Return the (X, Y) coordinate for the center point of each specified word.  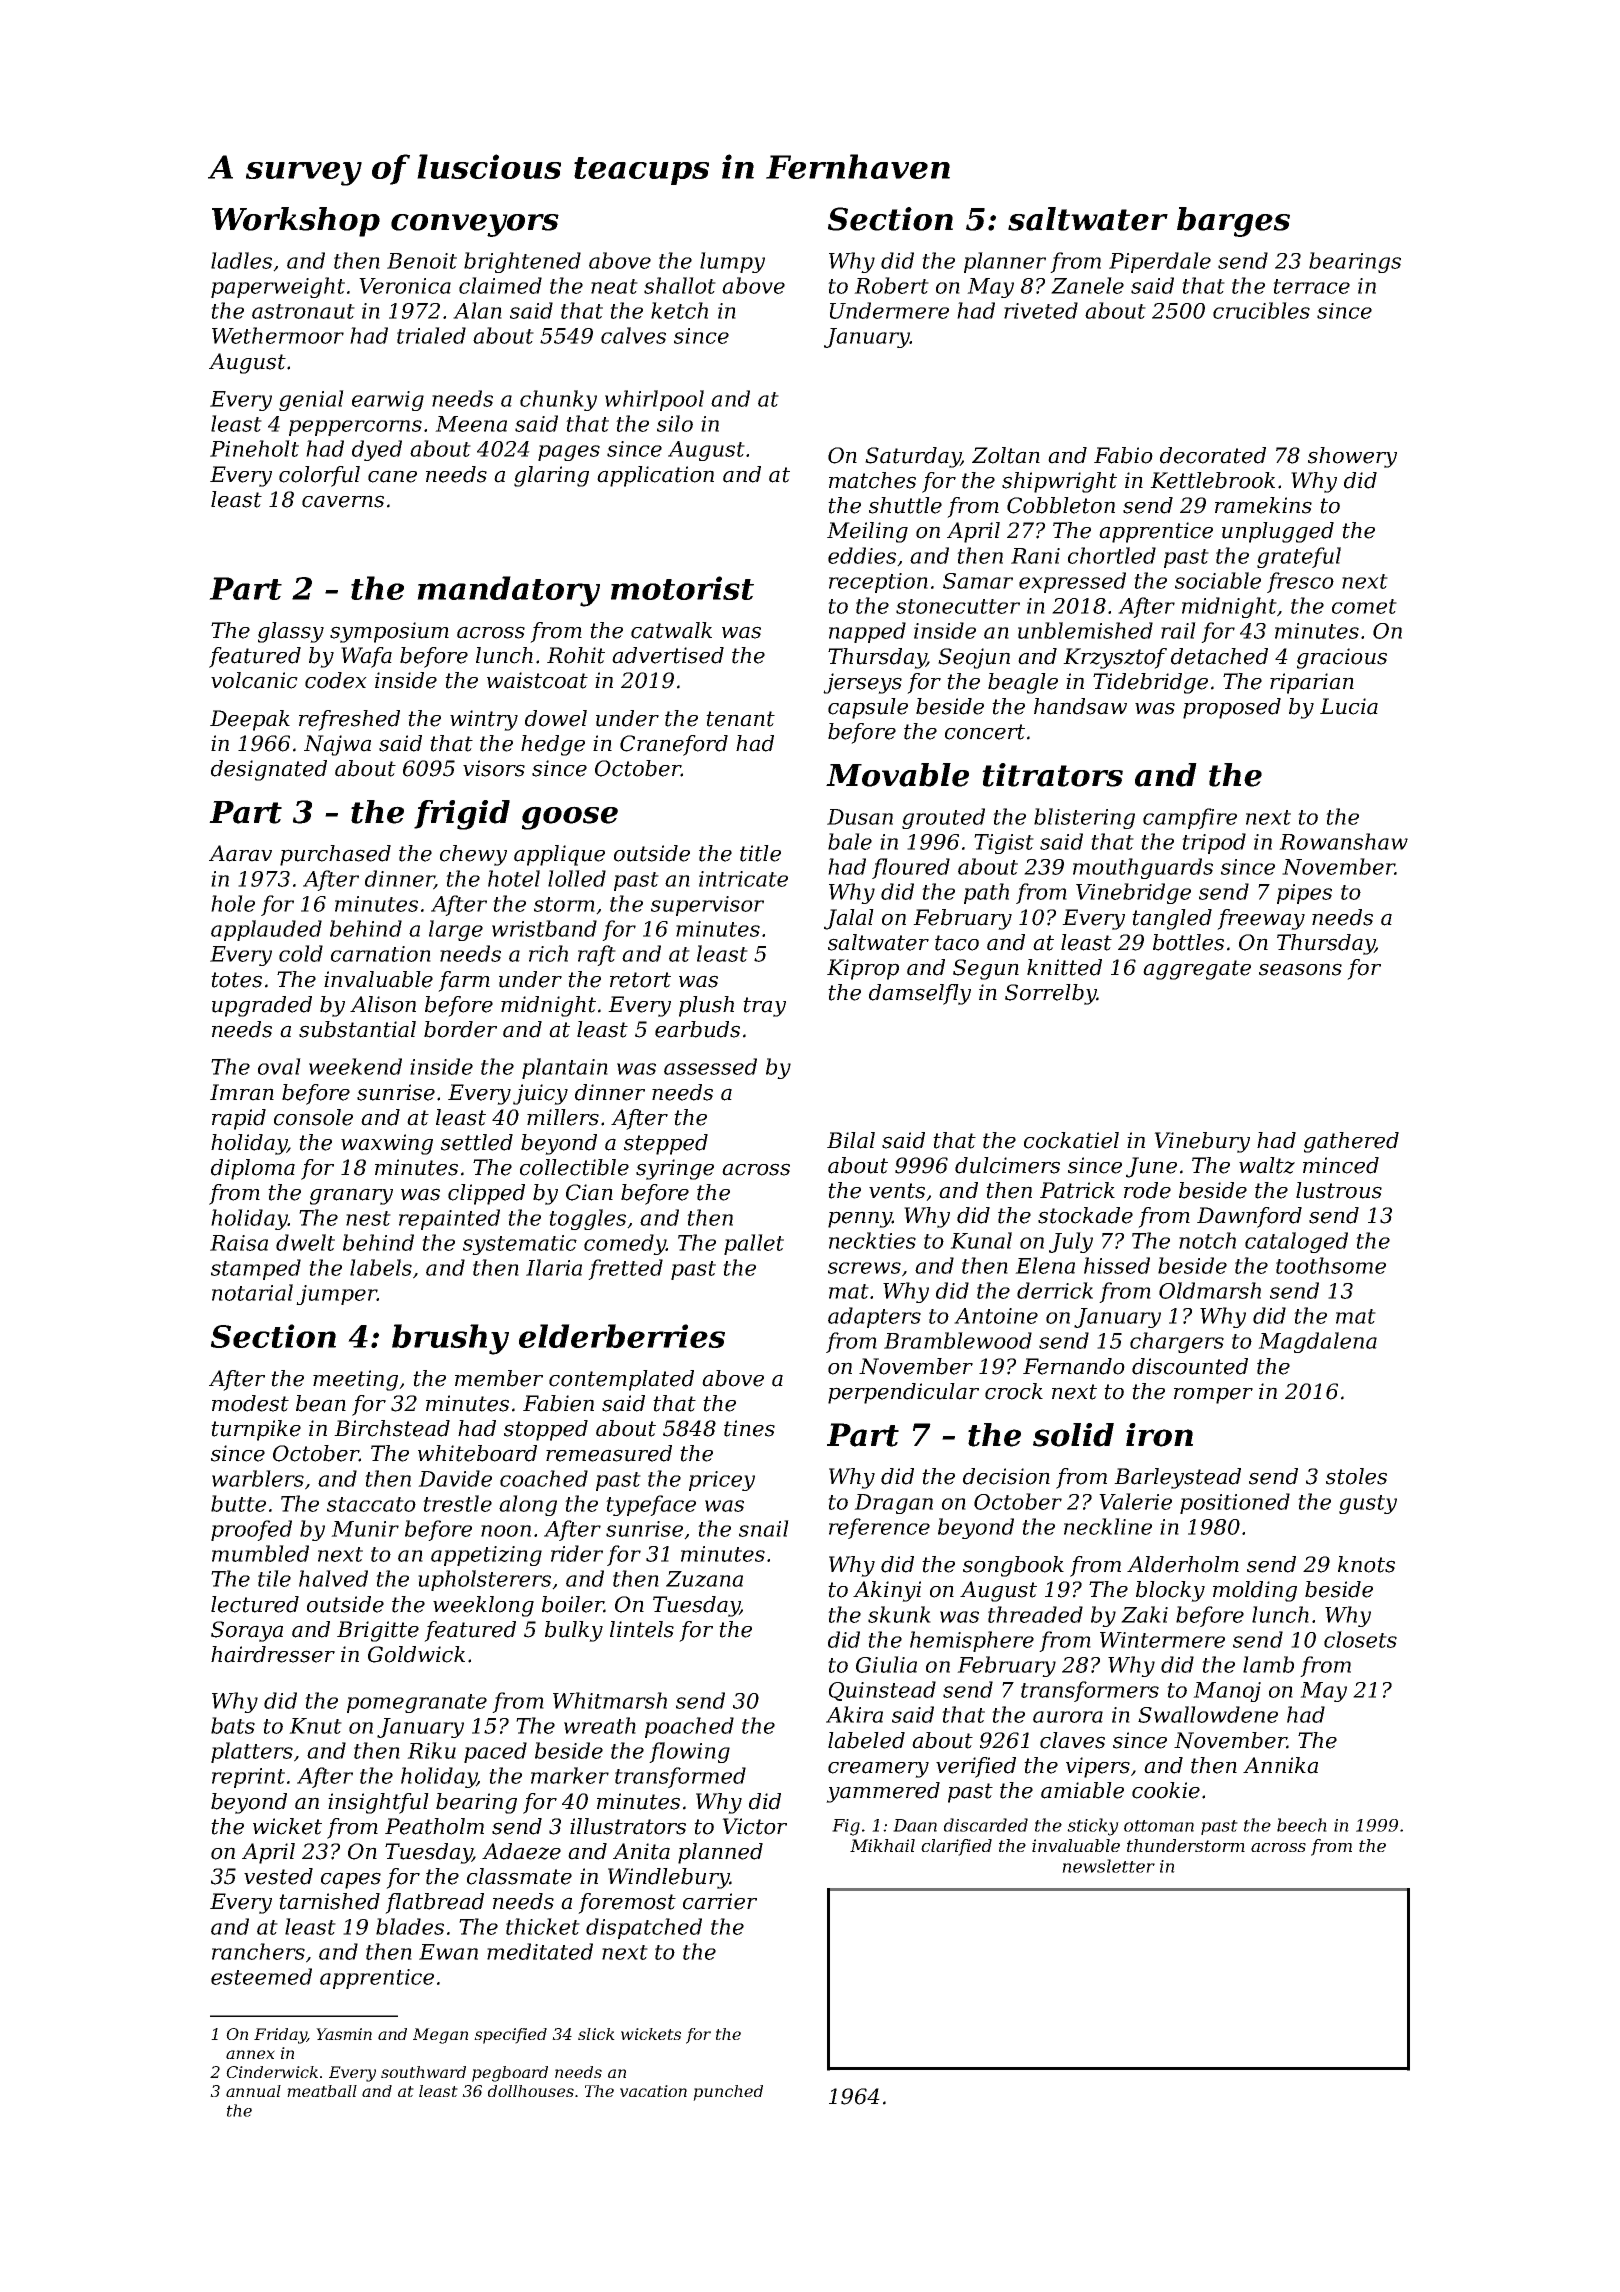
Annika (1280, 1765)
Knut (315, 1726)
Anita (641, 1851)
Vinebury (1202, 1142)
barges (1233, 222)
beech (1302, 1825)
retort (640, 980)
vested (278, 1876)
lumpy (732, 262)
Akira (854, 1714)
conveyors (475, 225)
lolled (577, 878)
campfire (1190, 818)
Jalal (849, 919)
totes (236, 980)
